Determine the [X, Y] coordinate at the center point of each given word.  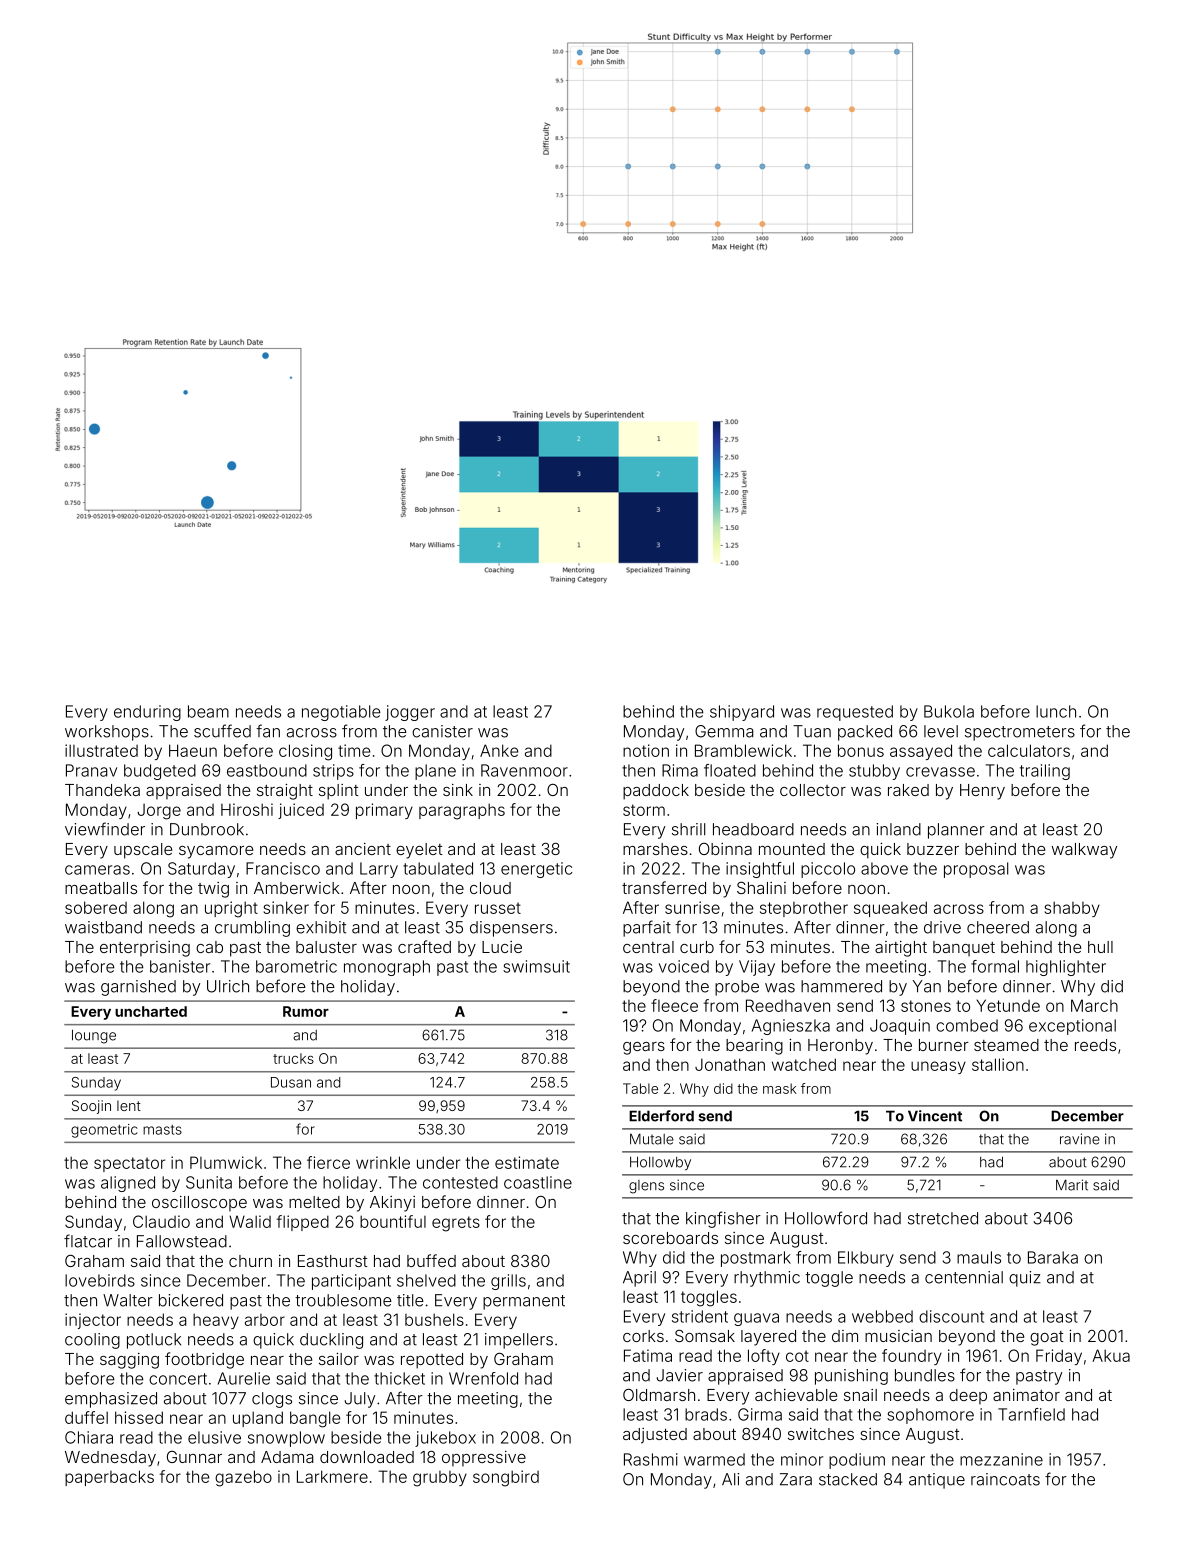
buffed [431, 1260]
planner [956, 831]
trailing [1045, 772]
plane [435, 772]
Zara [796, 1479]
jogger [410, 713]
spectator [129, 1164]
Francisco [283, 868]
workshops [107, 733]
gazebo [243, 1478]
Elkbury [866, 1259]
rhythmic [767, 1279]
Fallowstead [182, 1241]
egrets [456, 1224]
